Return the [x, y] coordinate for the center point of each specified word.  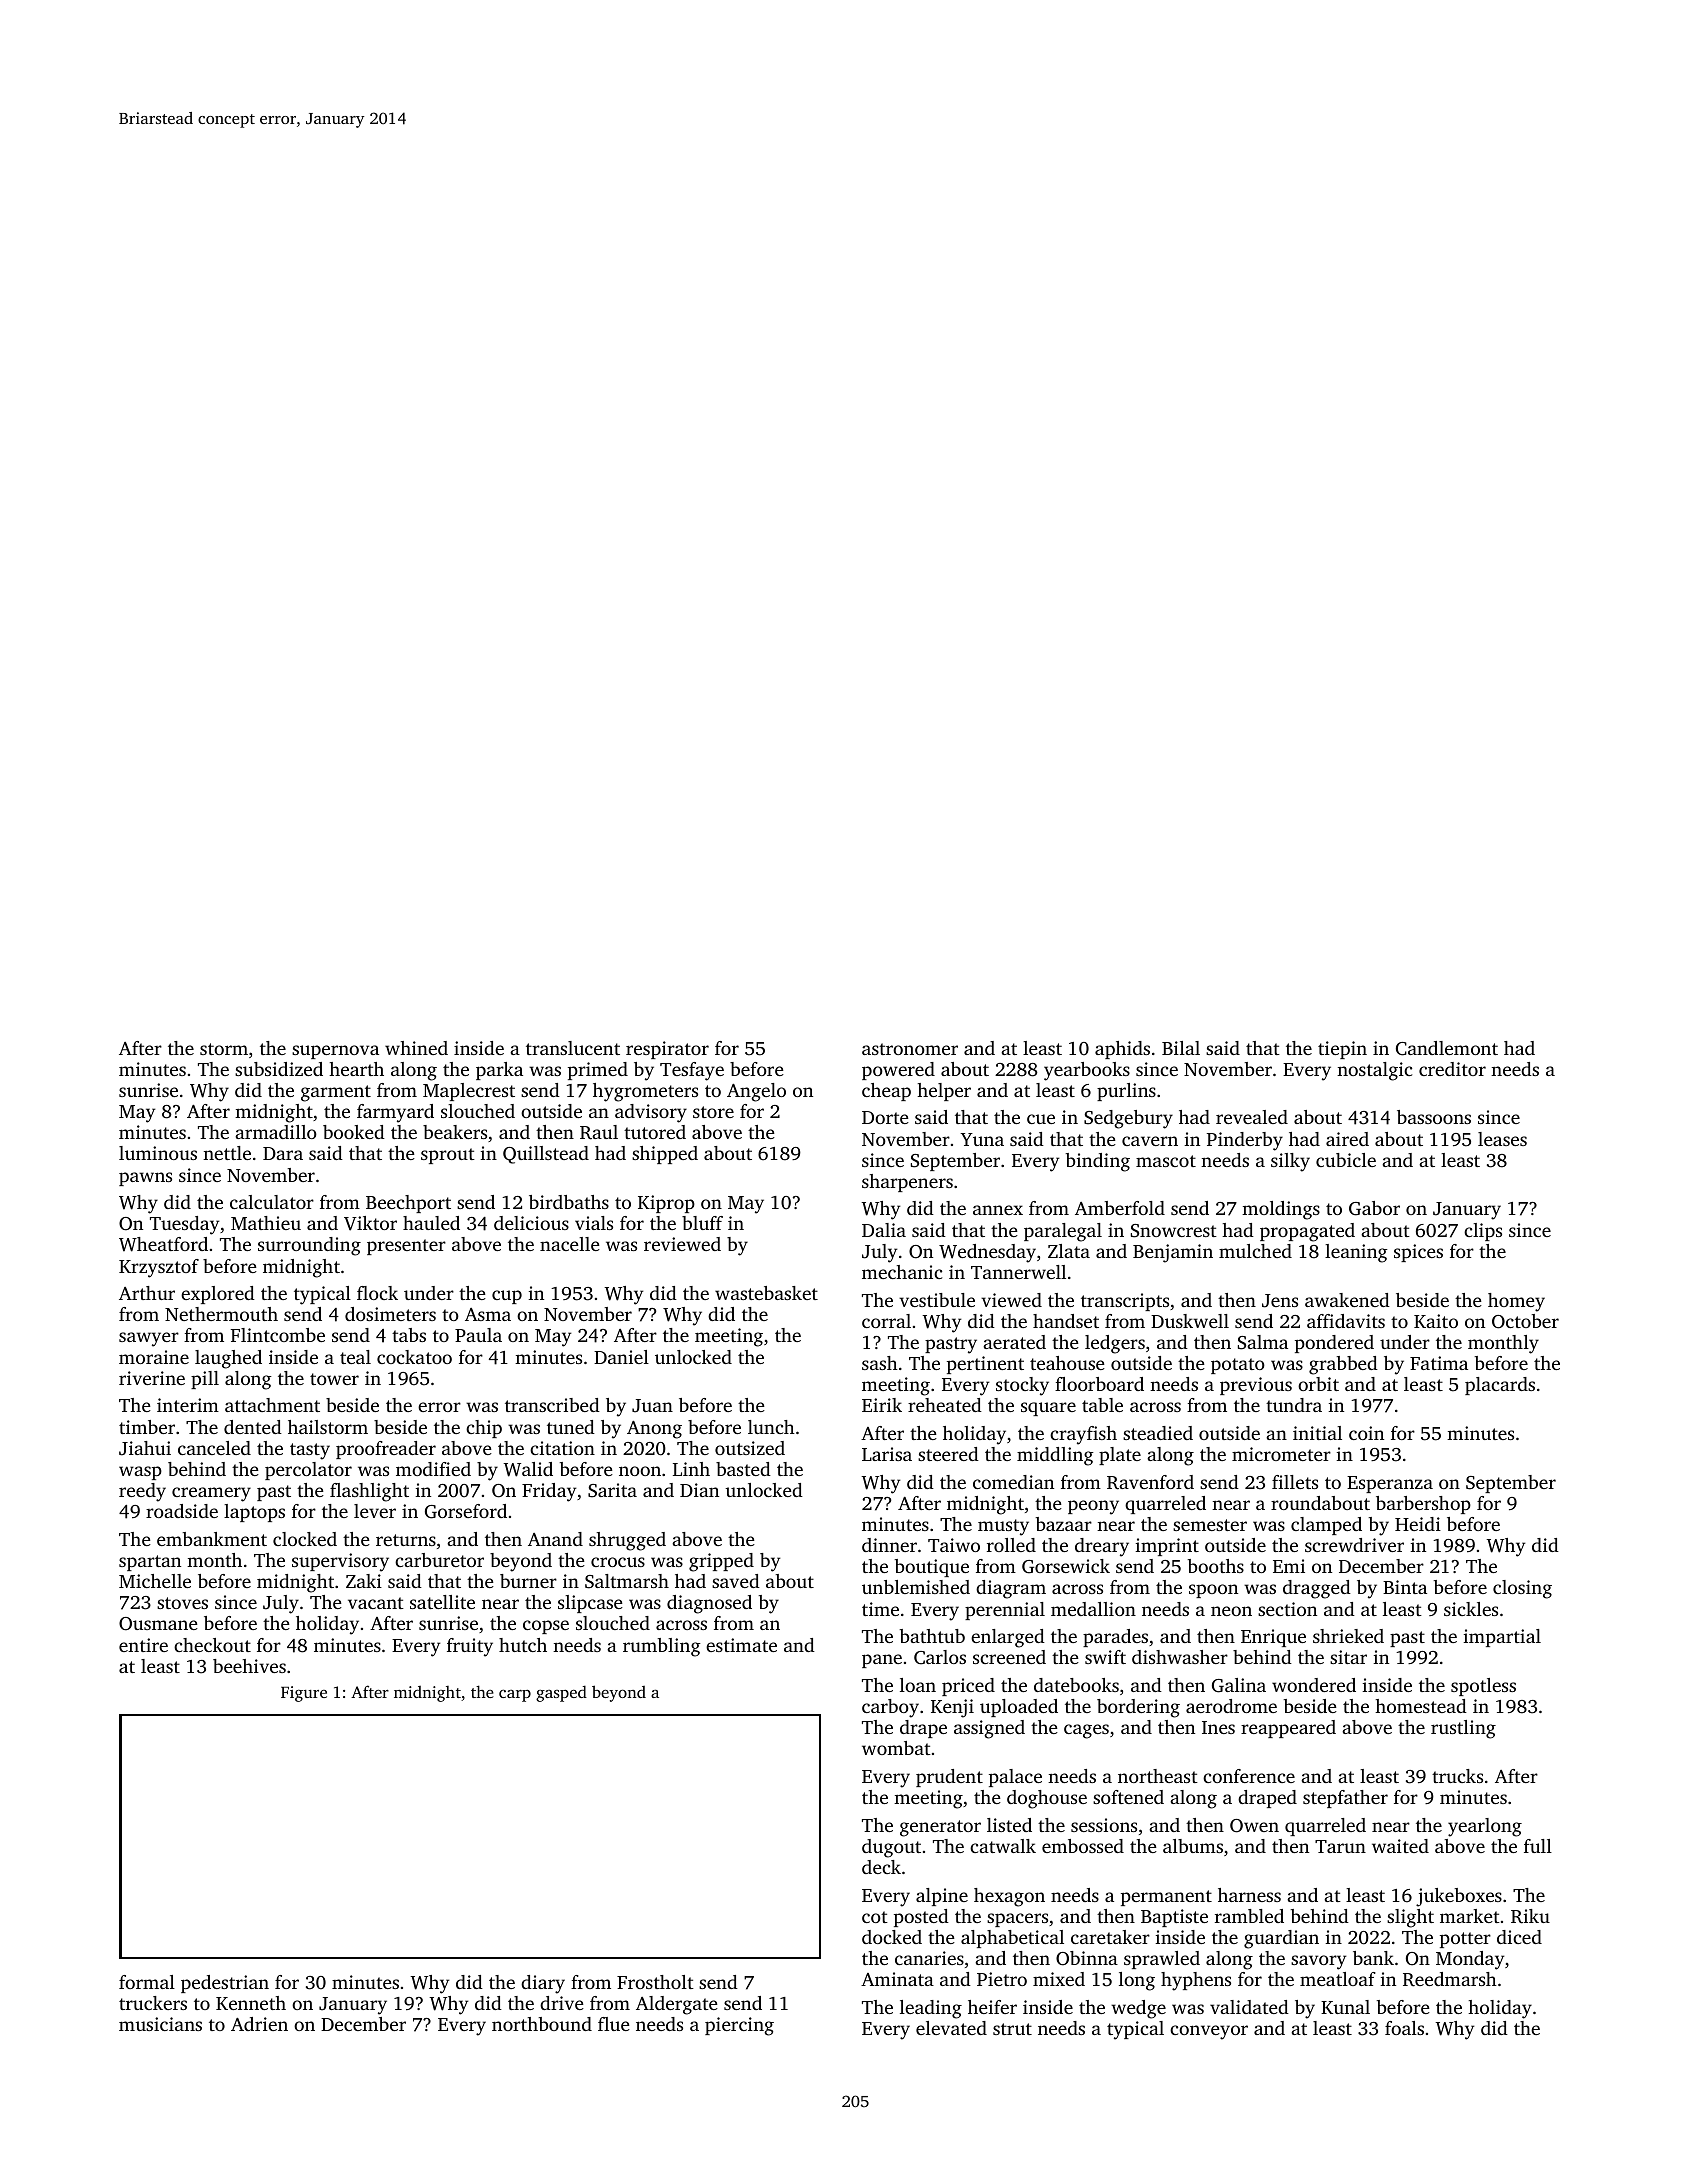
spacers [1017, 1920]
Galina [1239, 1685]
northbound [542, 2024]
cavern [1150, 1141]
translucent [573, 1048]
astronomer [910, 1049]
